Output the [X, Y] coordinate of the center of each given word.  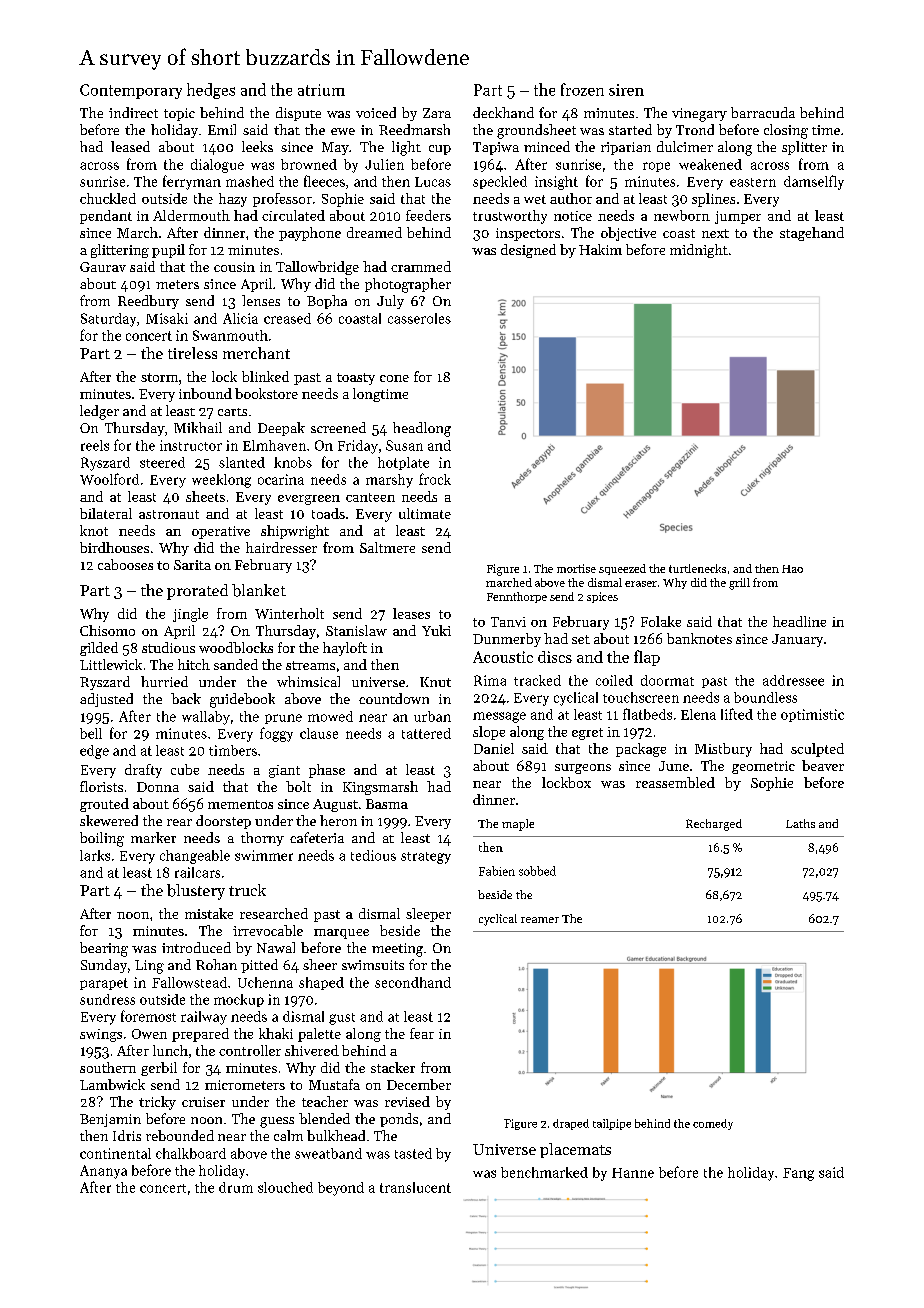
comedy [713, 1124]
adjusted [106, 700]
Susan [404, 445]
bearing [104, 949]
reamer [540, 920]
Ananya [103, 1172]
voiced [376, 112]
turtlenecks [697, 568]
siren [626, 90]
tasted [413, 1153]
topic [179, 114]
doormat [667, 680]
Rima [490, 680]
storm [159, 377]
